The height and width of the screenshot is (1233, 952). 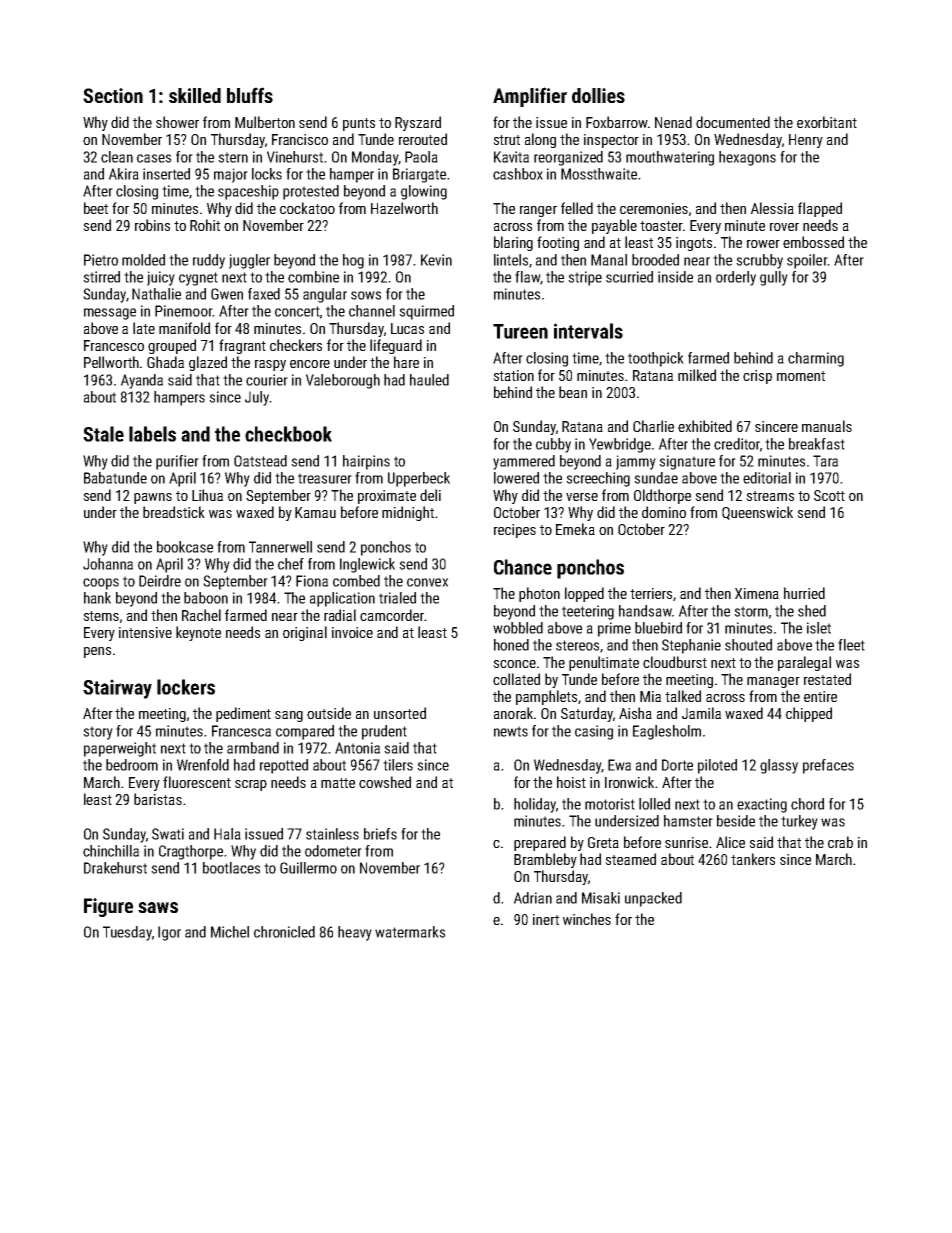 What do you see at coordinates (573, 392) in the screenshot?
I see `bean` at bounding box center [573, 392].
